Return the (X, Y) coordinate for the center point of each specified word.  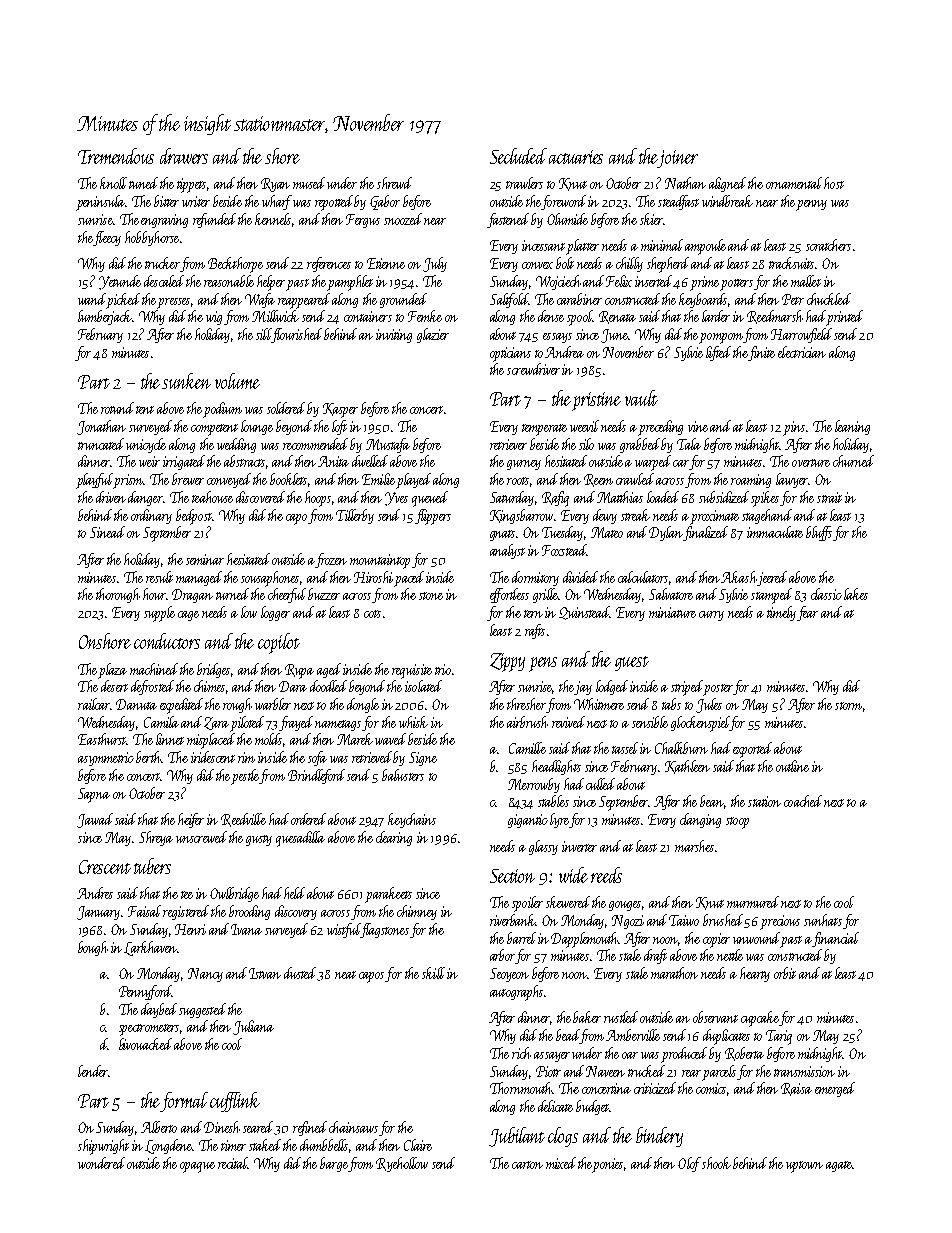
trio (443, 669)
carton (527, 1165)
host (834, 183)
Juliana (253, 1027)
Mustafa (388, 445)
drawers (184, 156)
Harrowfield (801, 335)
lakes (856, 594)
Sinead (107, 532)
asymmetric (106, 759)
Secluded (518, 156)
